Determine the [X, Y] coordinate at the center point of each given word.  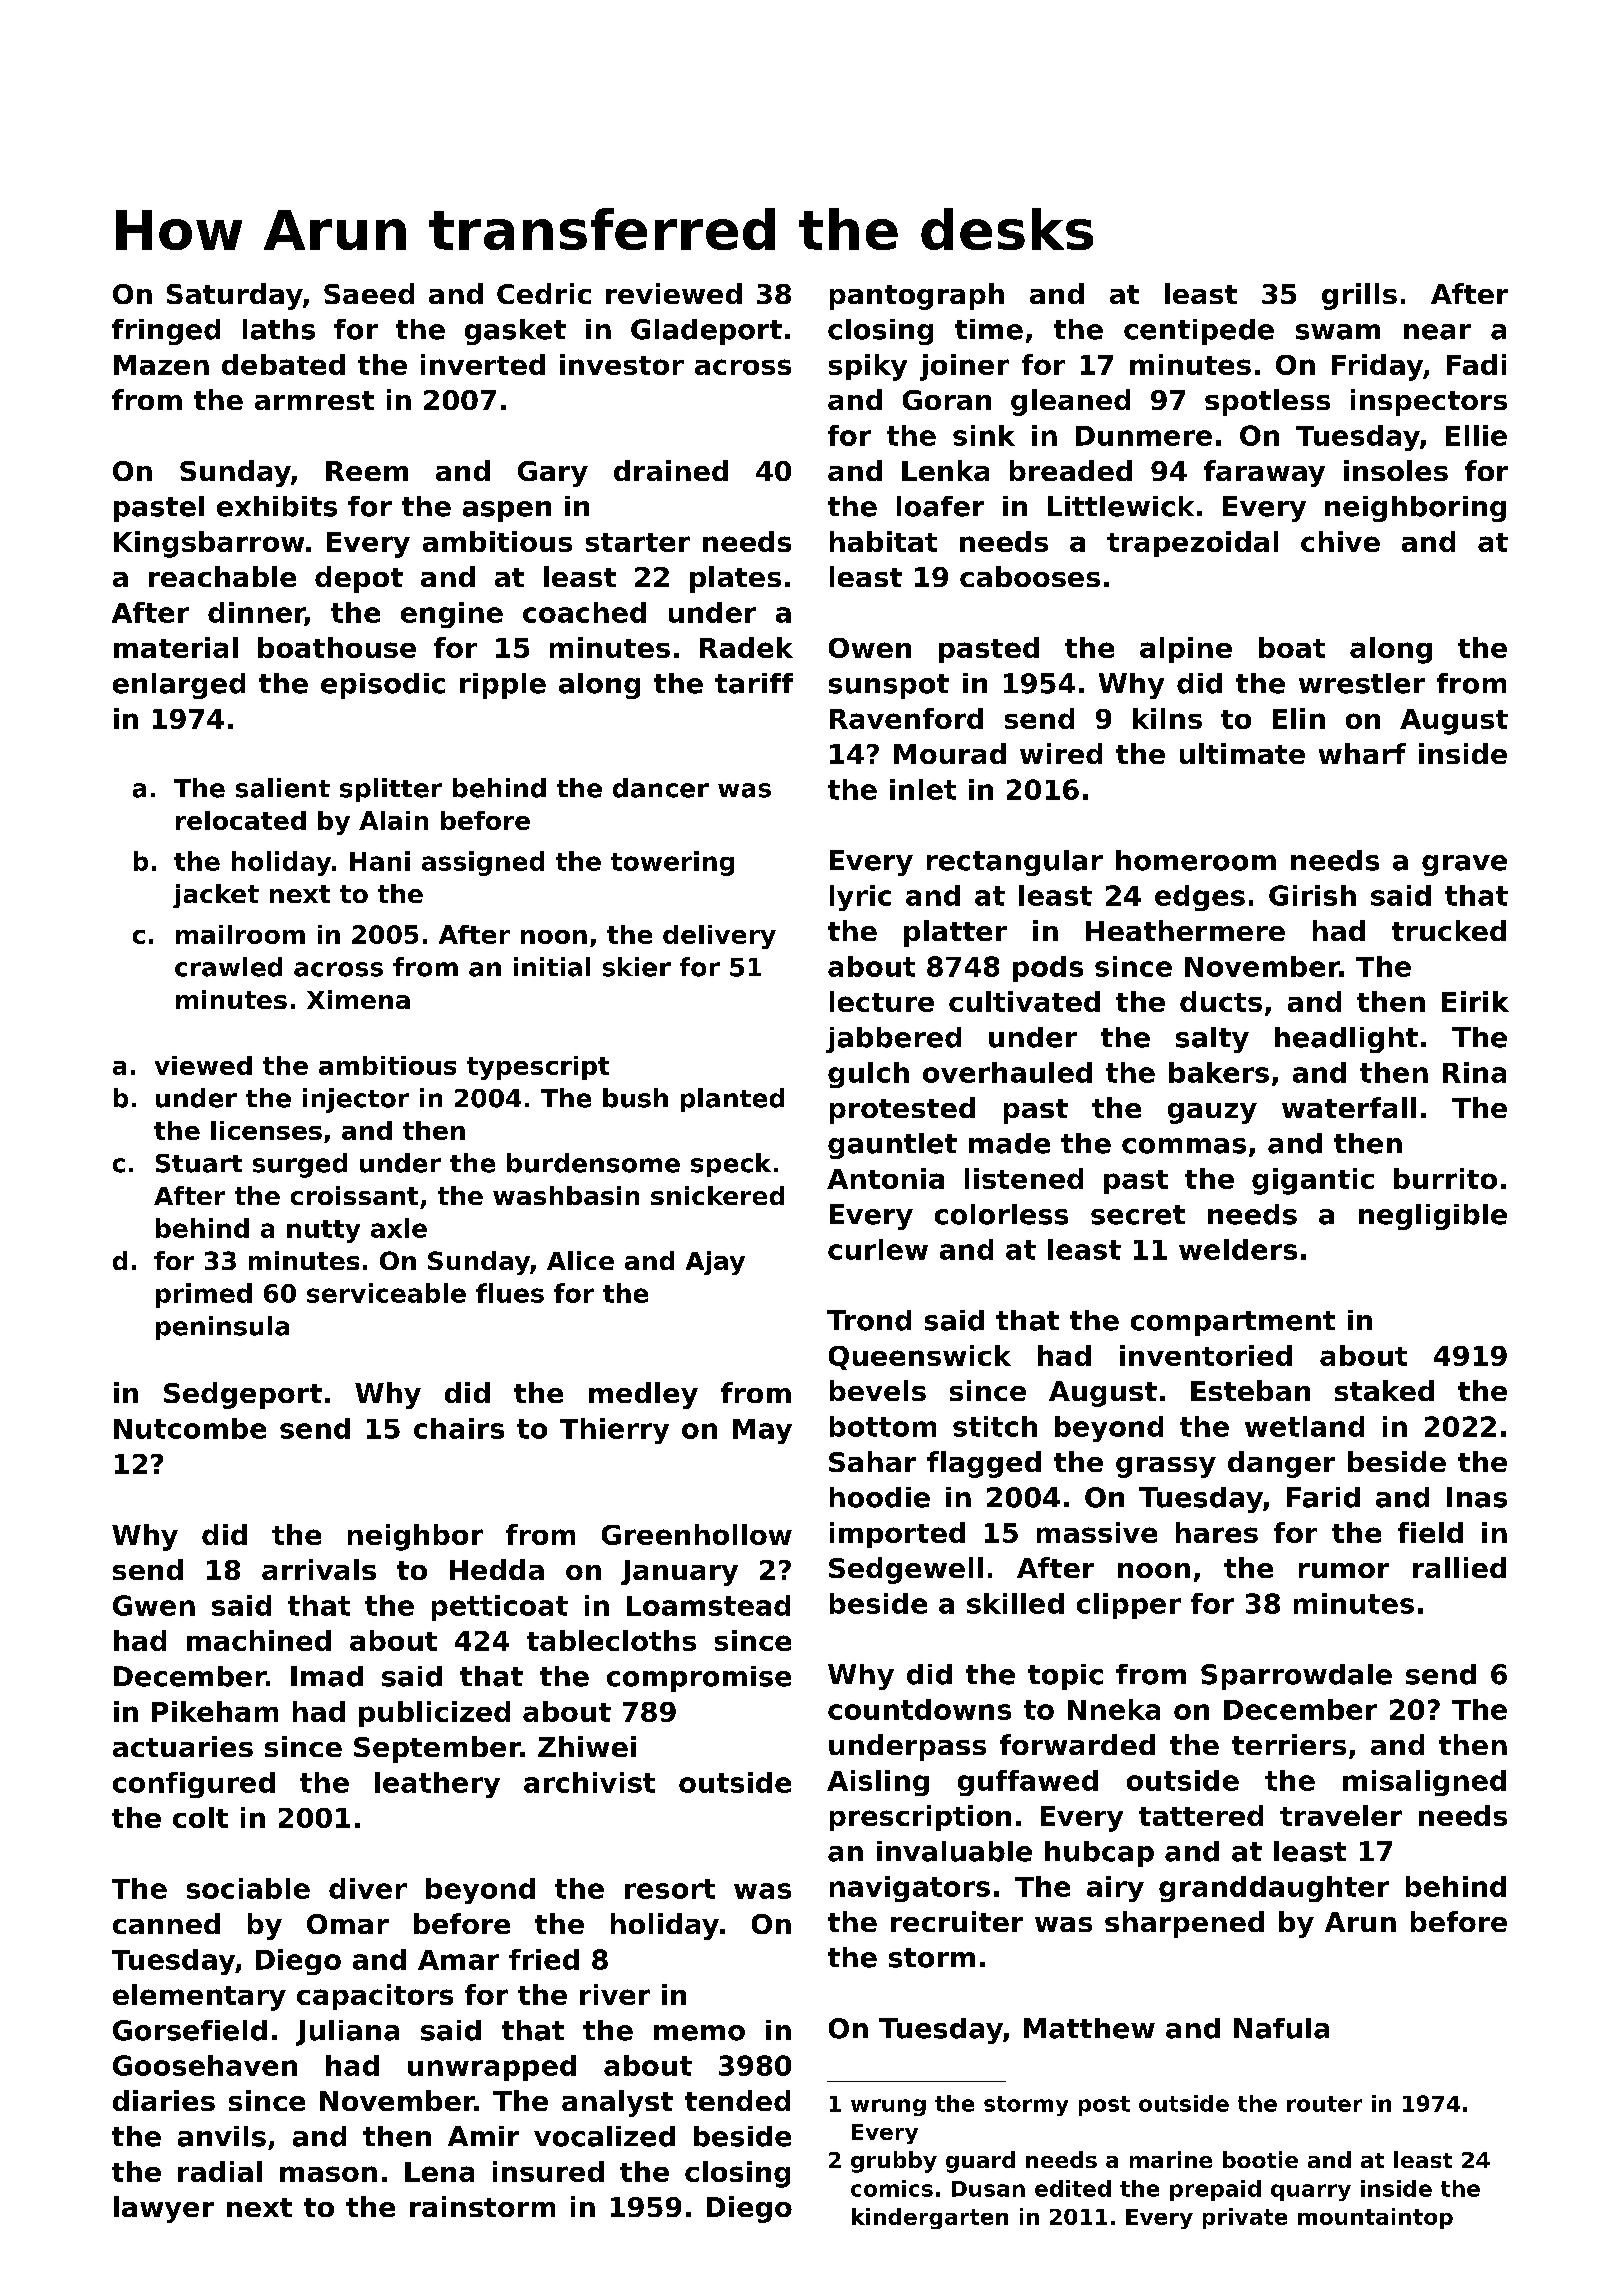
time [989, 329]
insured [548, 2171]
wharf [1362, 753]
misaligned [1424, 1783]
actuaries [183, 1746]
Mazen [161, 365]
